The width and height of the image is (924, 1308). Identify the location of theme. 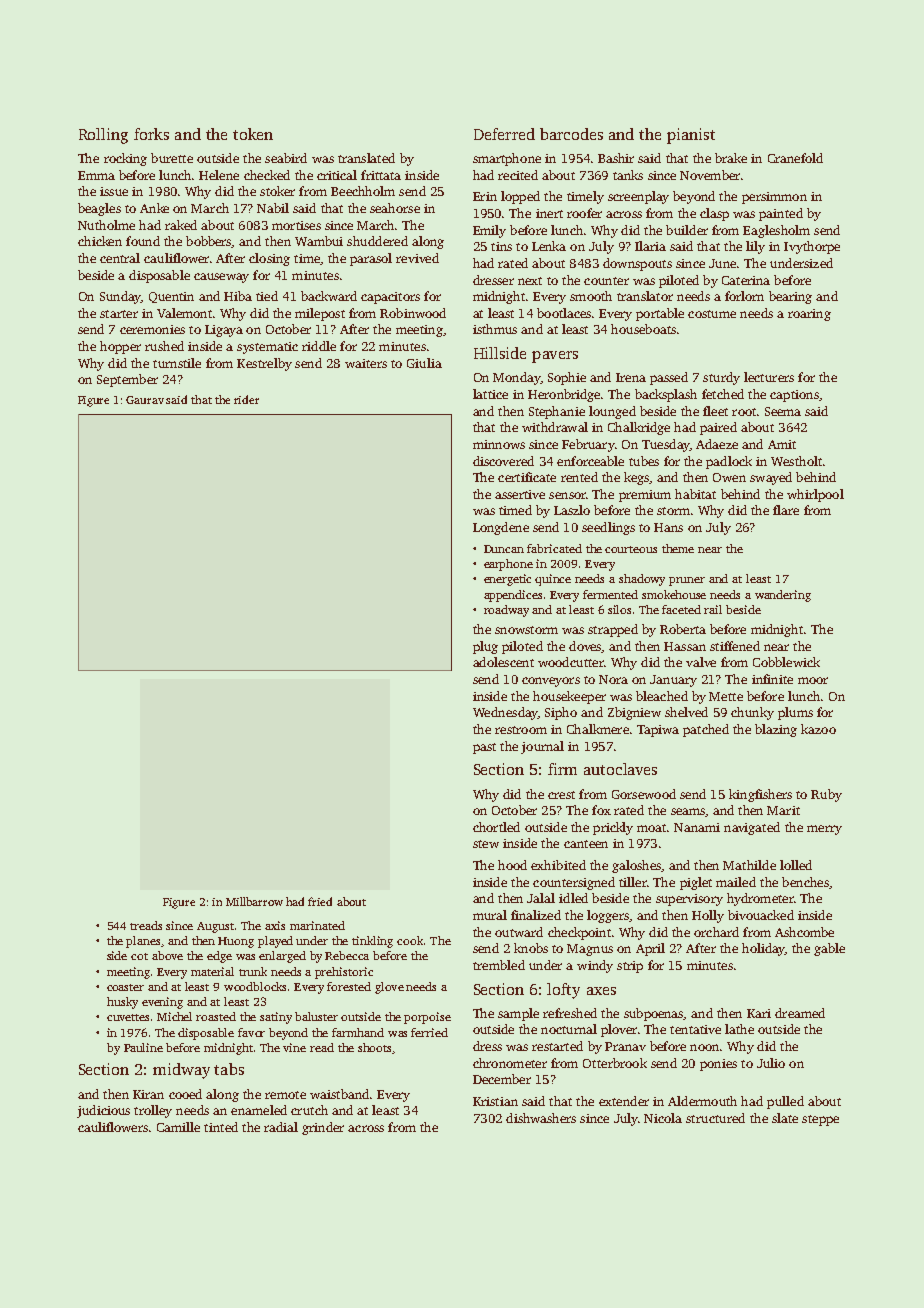
(678, 548).
